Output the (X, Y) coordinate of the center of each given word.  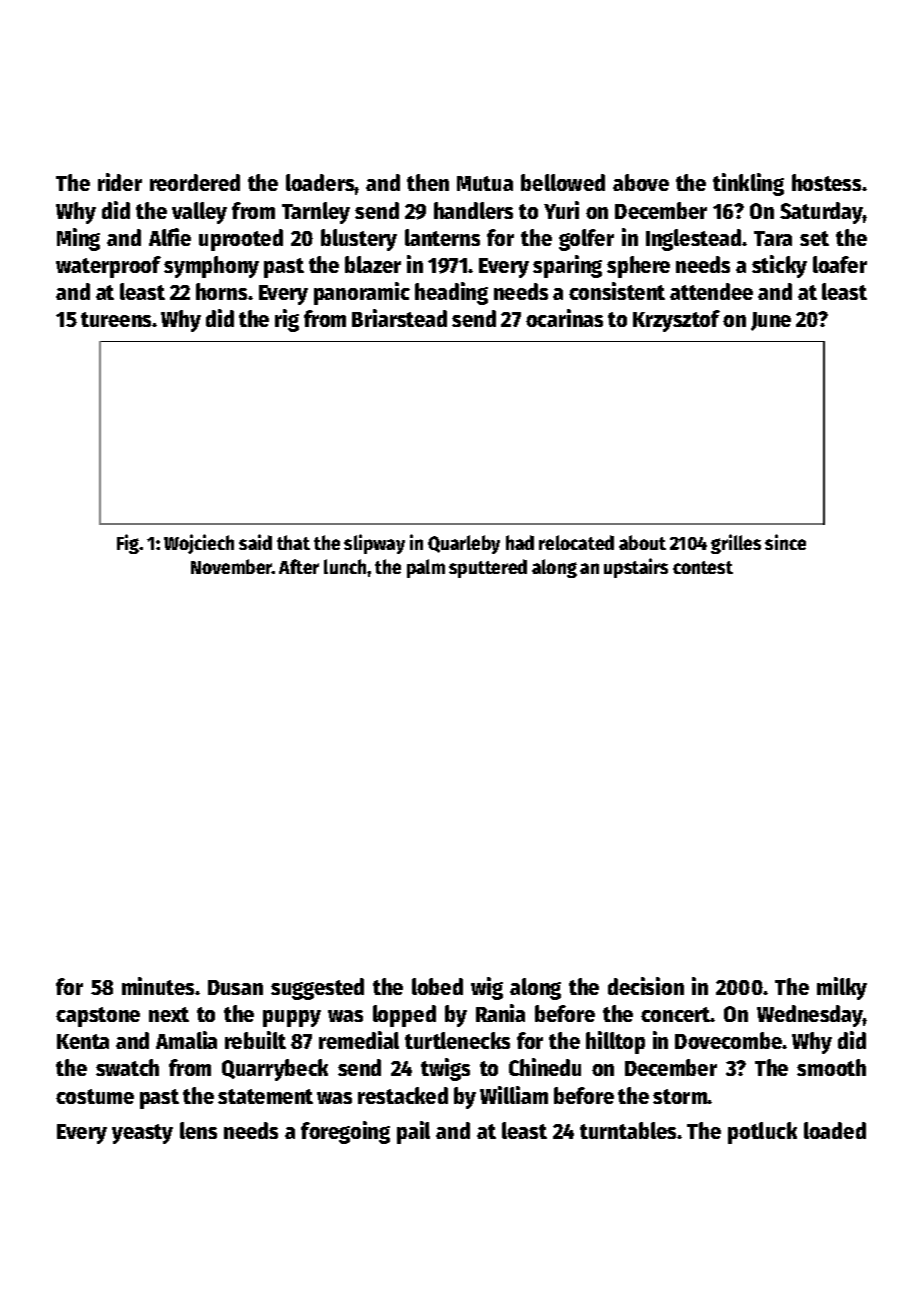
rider (120, 182)
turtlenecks (457, 1040)
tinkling (748, 184)
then (428, 182)
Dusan (235, 987)
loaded (835, 1130)
